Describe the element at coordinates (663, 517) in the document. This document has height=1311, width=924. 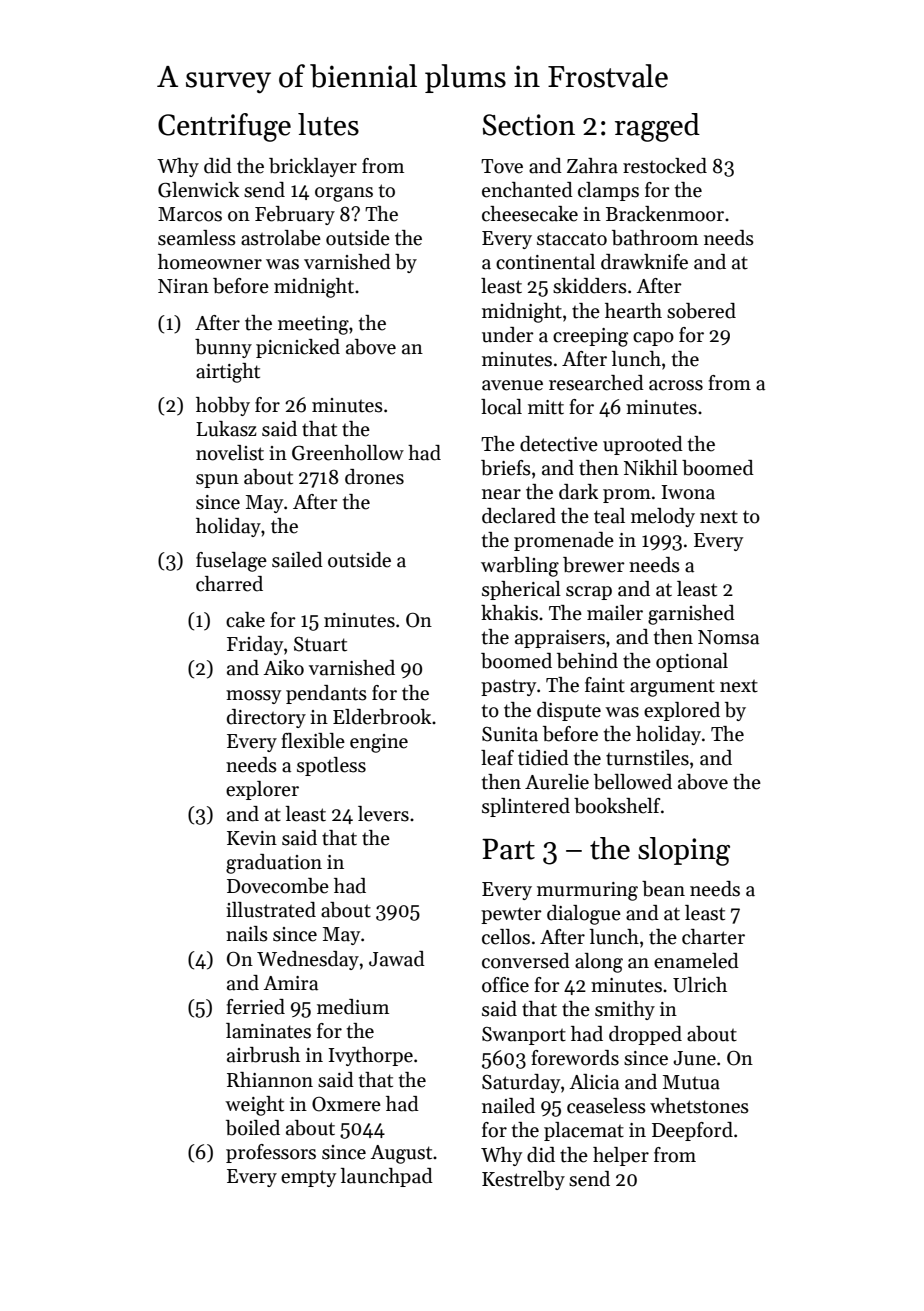
I see `melody` at that location.
